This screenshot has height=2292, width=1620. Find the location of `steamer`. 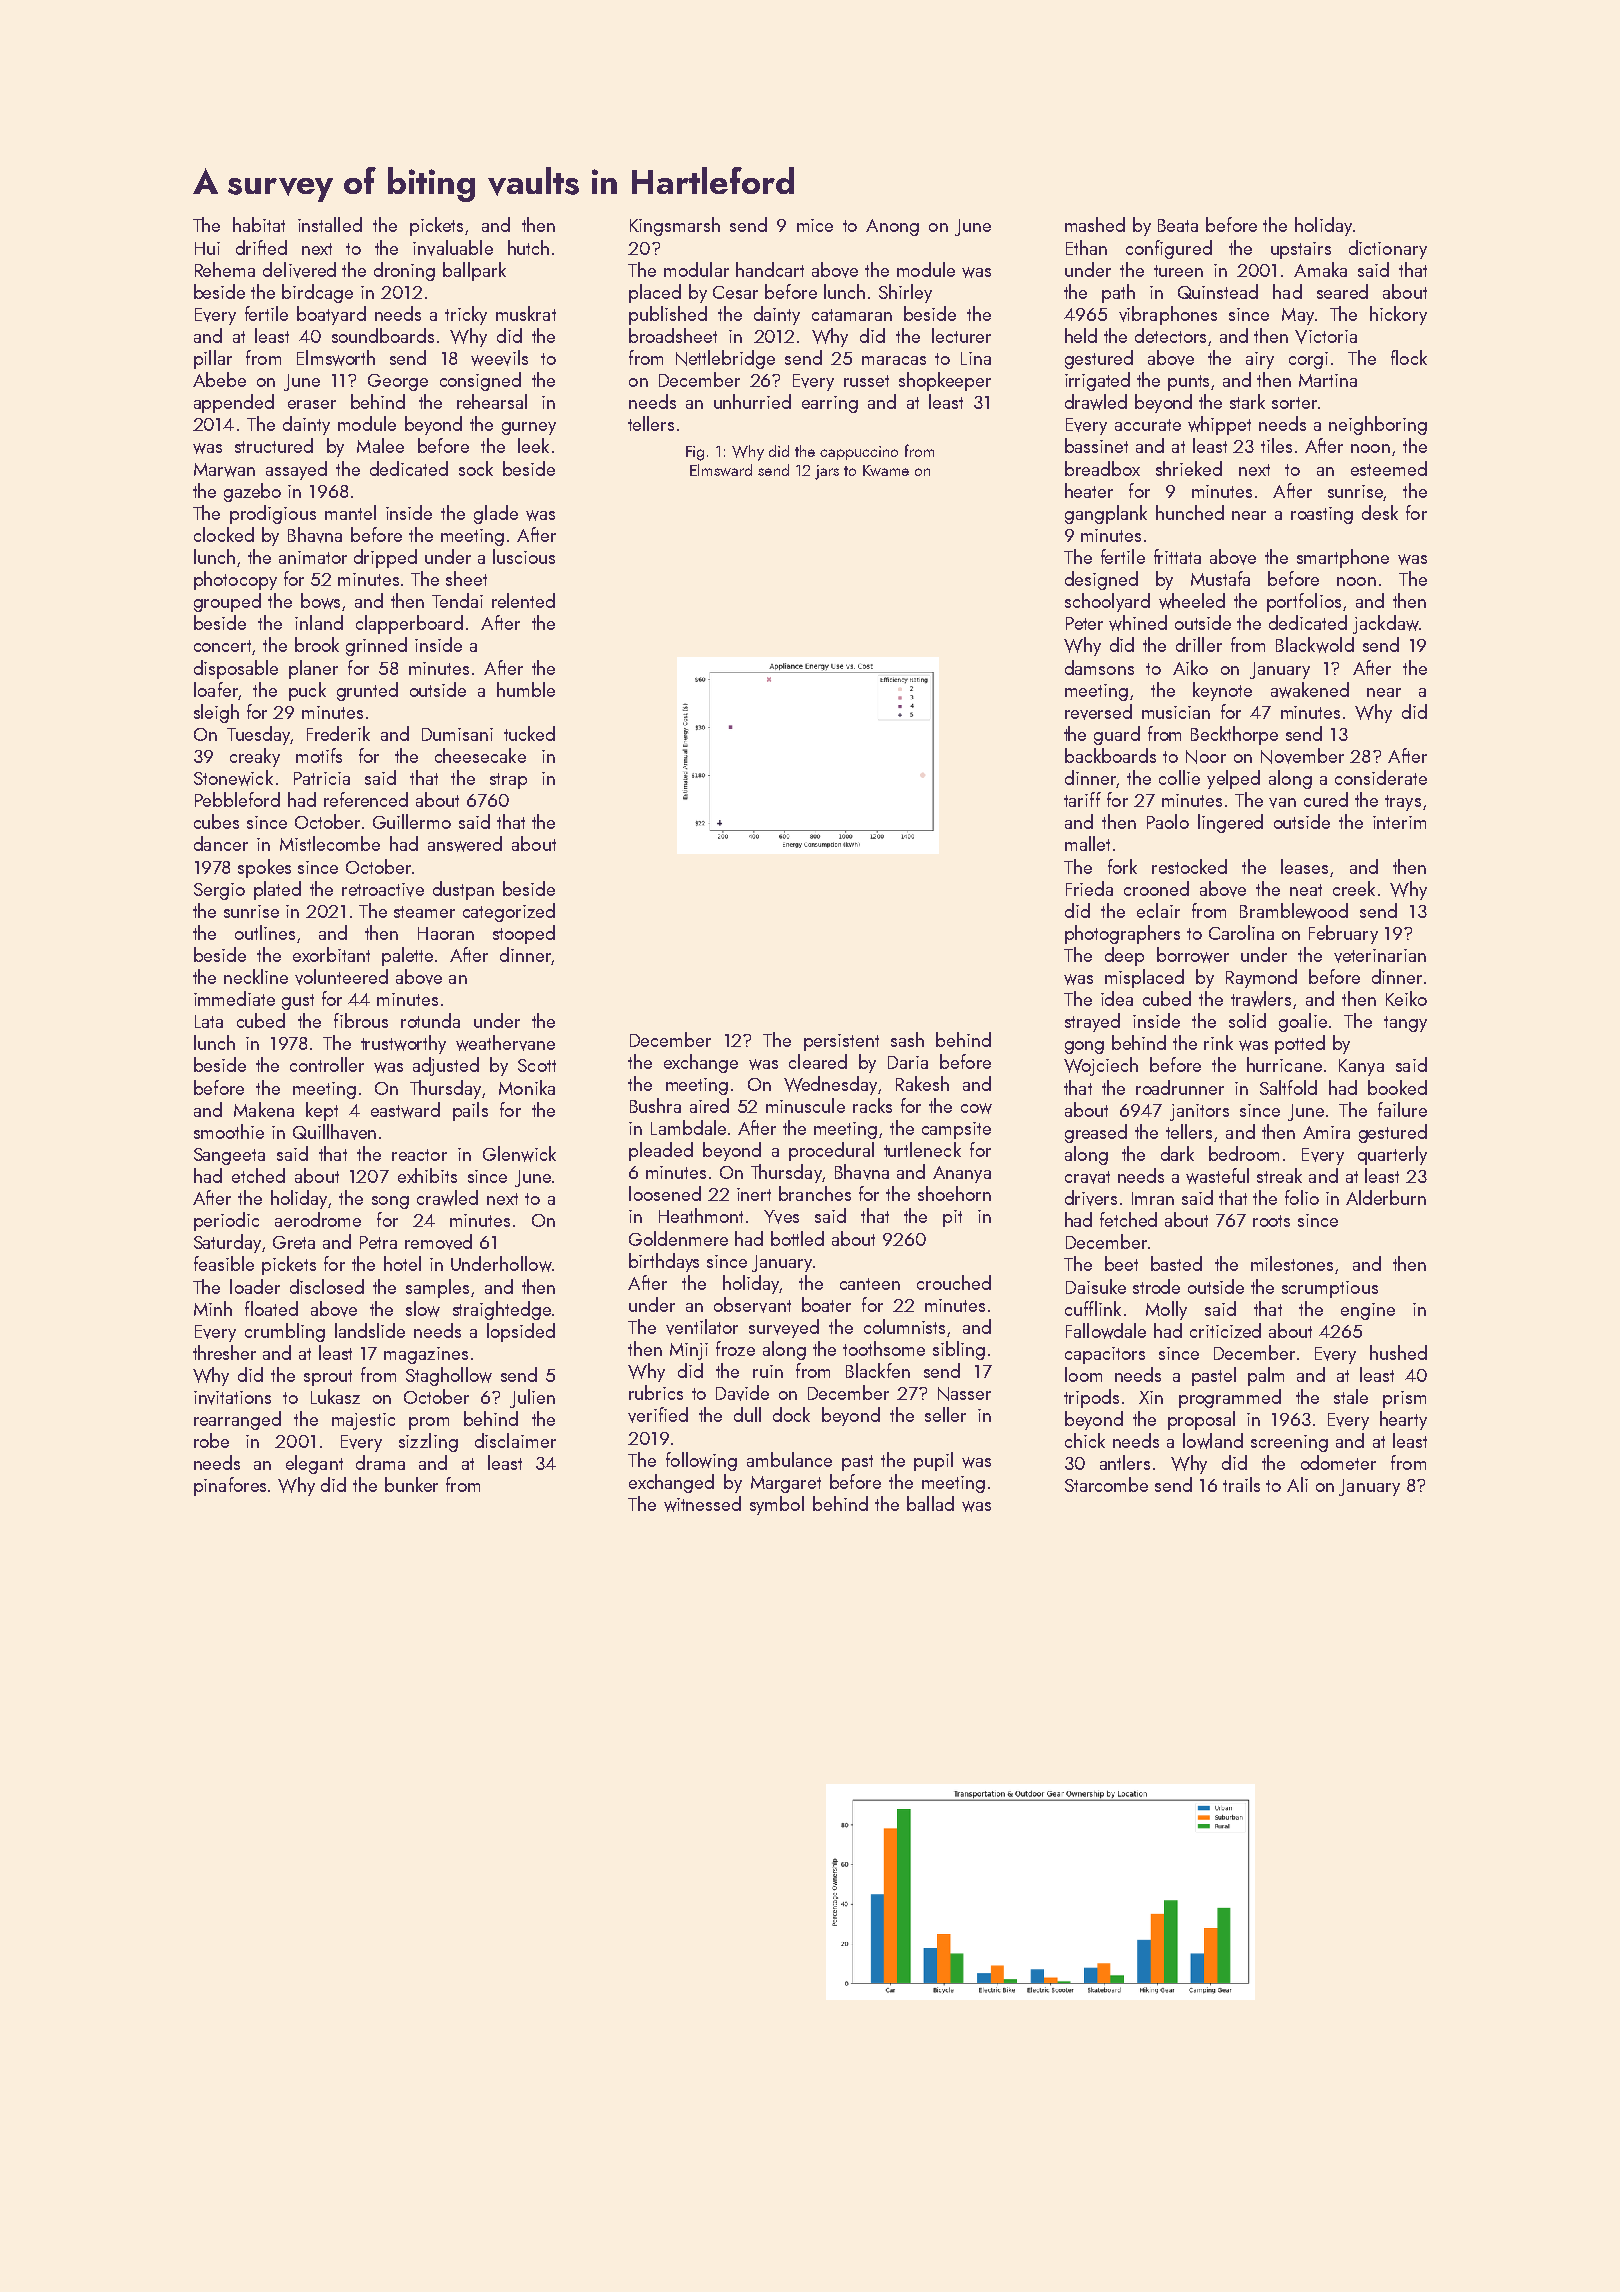

steamer is located at coordinates (424, 912).
